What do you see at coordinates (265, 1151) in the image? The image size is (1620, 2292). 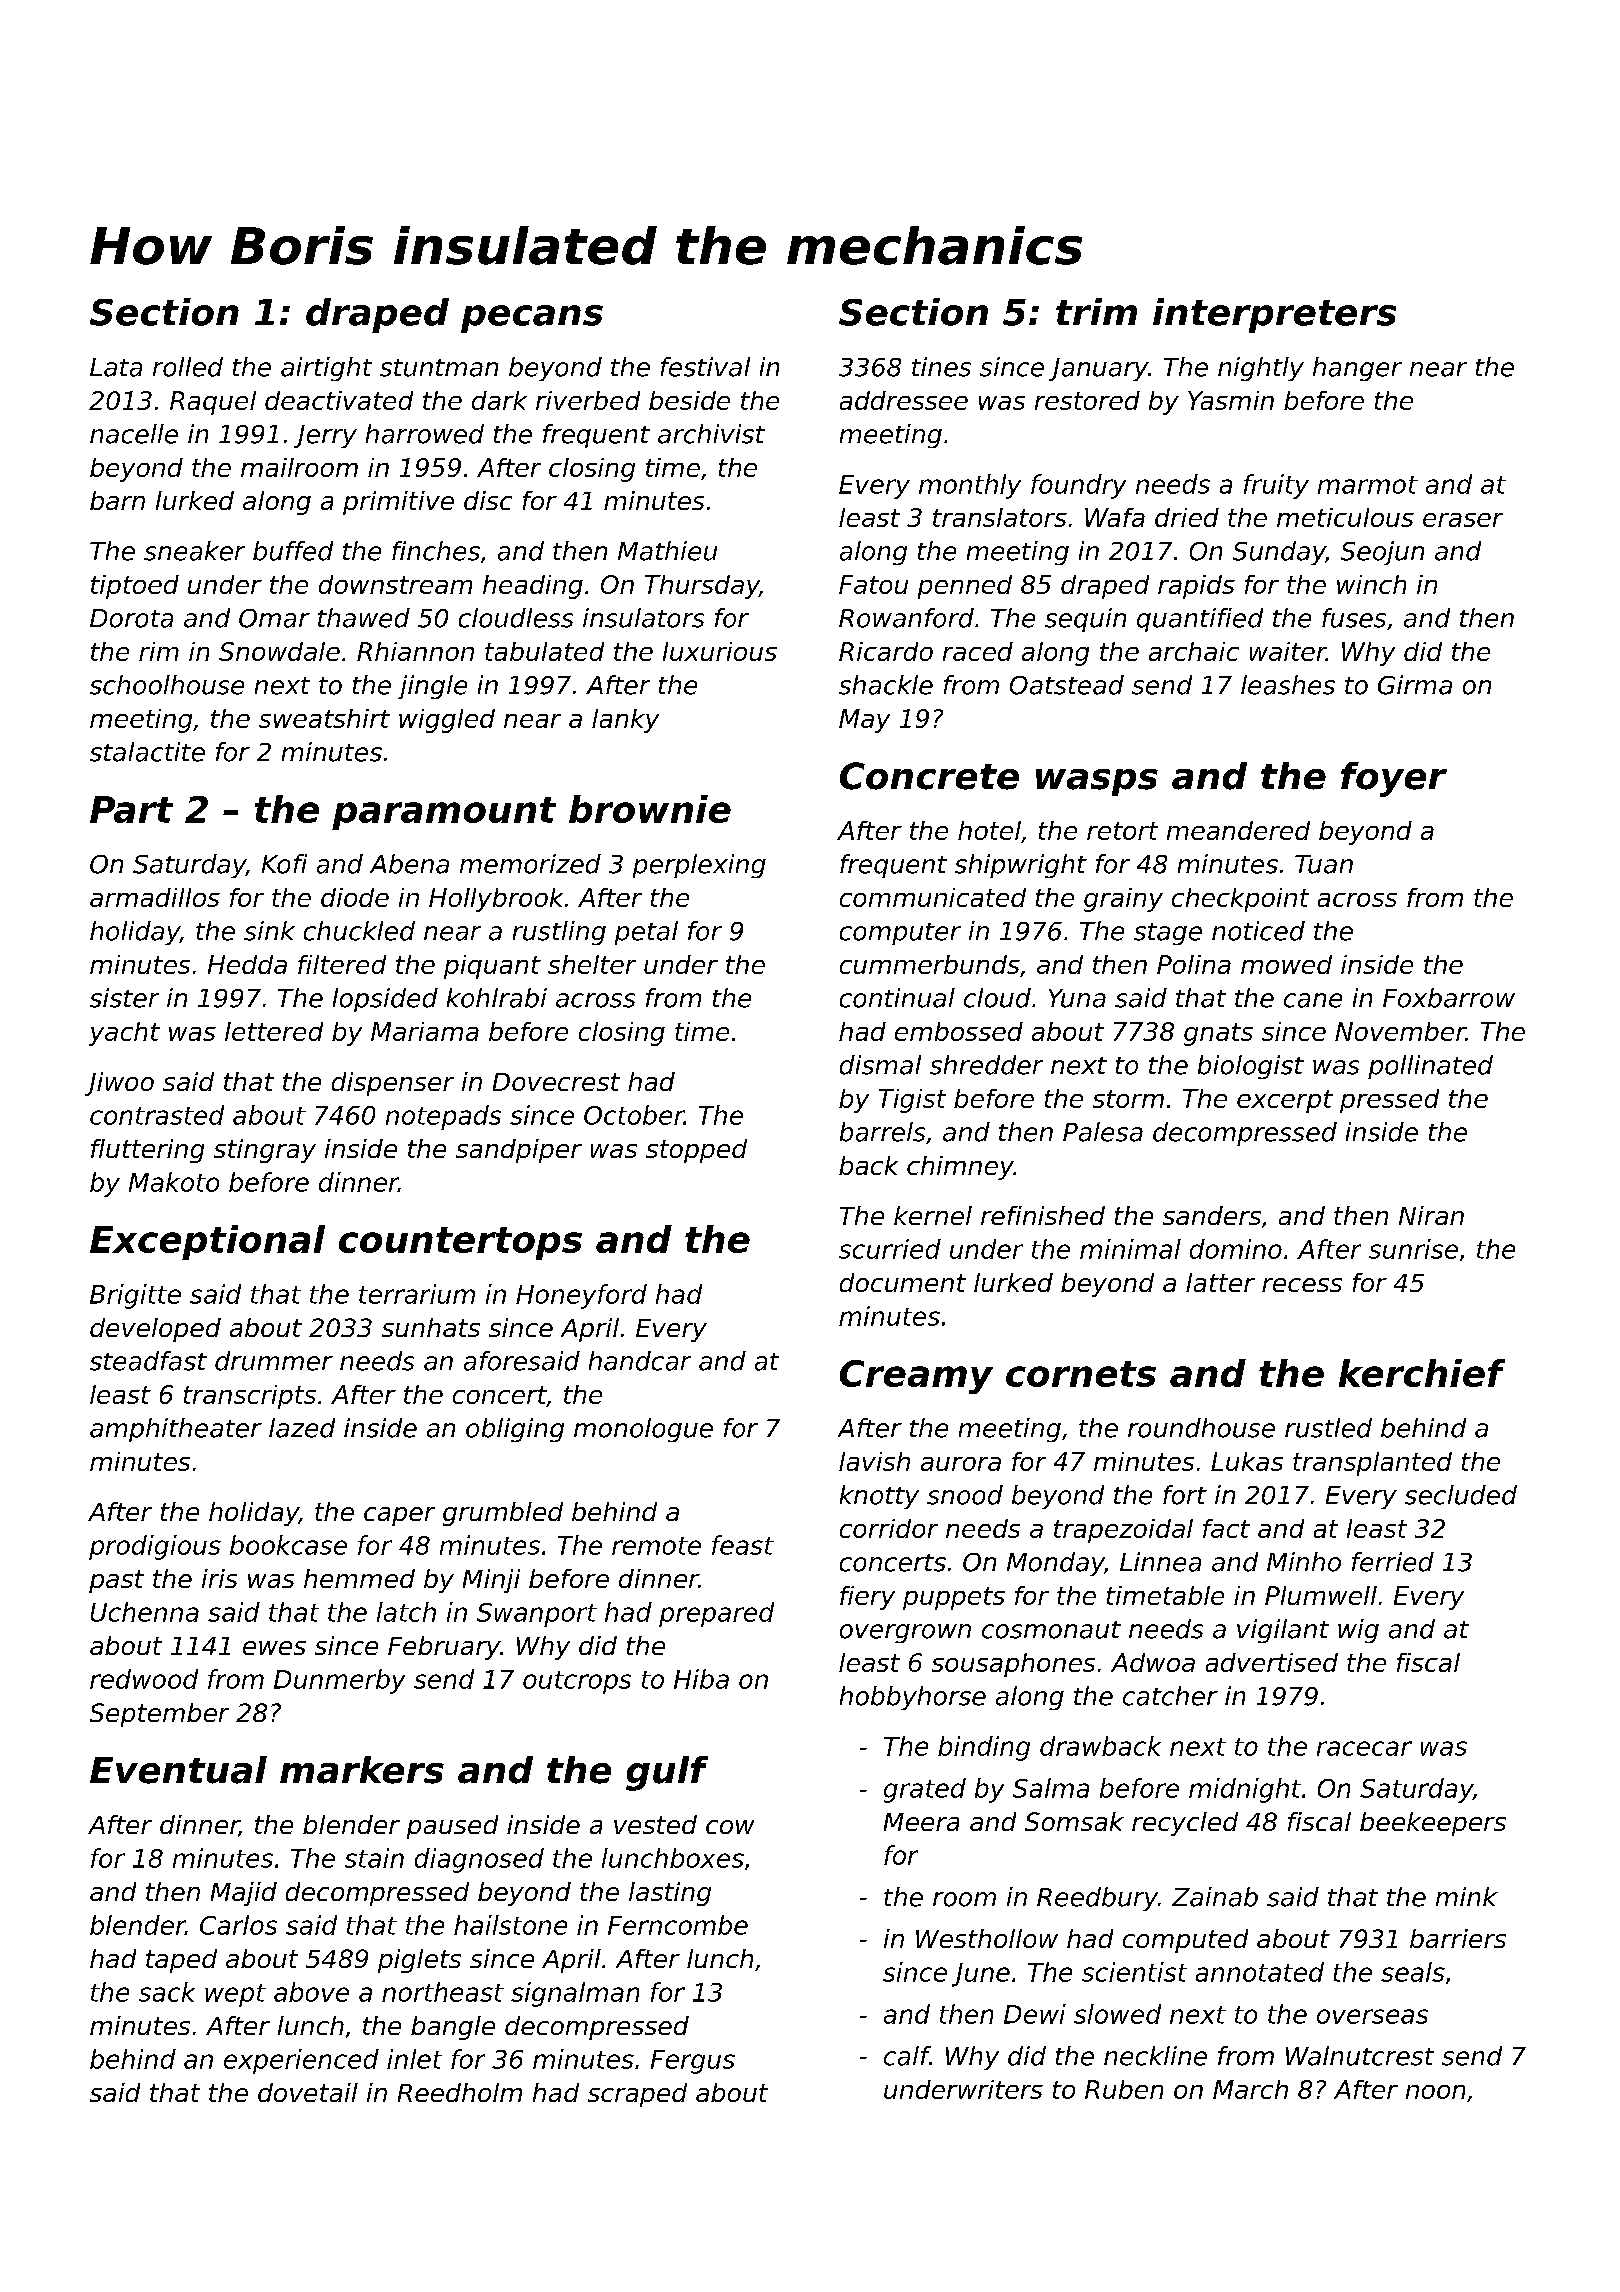 I see `stingray` at bounding box center [265, 1151].
